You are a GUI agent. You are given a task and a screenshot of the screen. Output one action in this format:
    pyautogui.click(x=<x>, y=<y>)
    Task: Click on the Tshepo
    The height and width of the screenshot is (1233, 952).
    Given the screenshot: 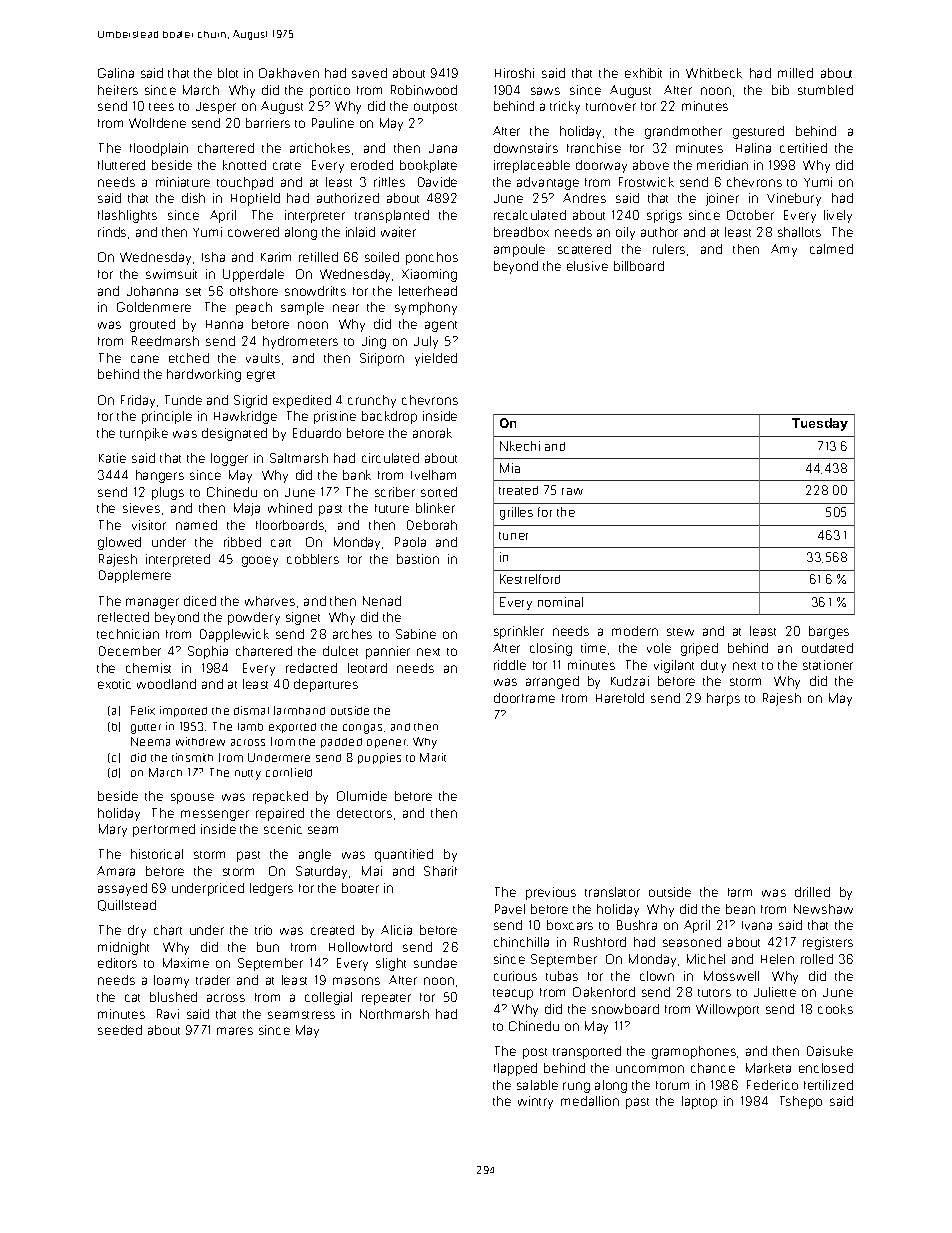 What is the action you would take?
    pyautogui.click(x=801, y=1102)
